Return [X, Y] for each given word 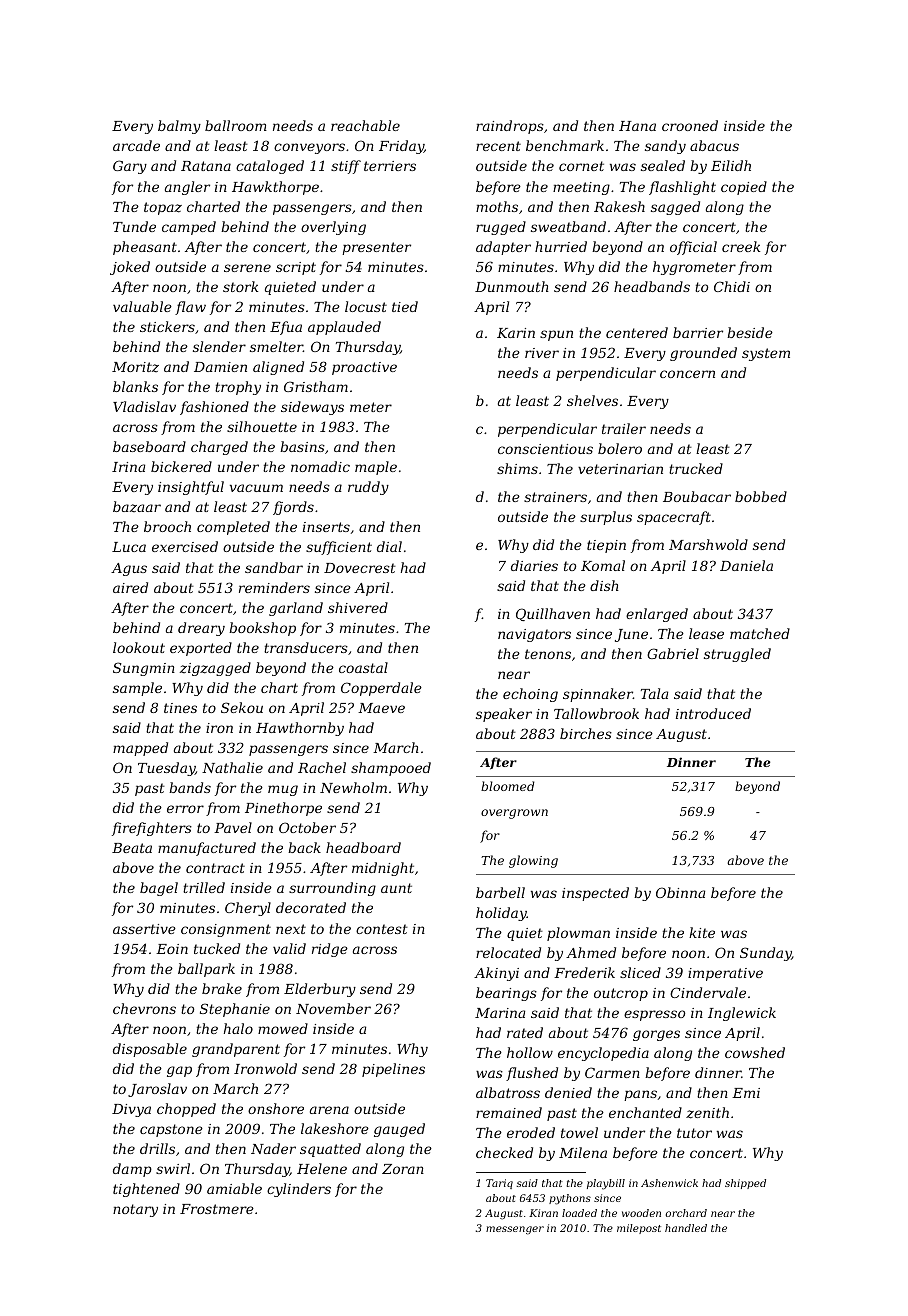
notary [135, 1210]
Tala [654, 693]
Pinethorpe [283, 809]
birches [586, 733]
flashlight [682, 188]
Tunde [134, 226]
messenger [515, 1230]
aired [130, 587]
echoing [530, 695]
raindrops [510, 127]
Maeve [381, 708]
